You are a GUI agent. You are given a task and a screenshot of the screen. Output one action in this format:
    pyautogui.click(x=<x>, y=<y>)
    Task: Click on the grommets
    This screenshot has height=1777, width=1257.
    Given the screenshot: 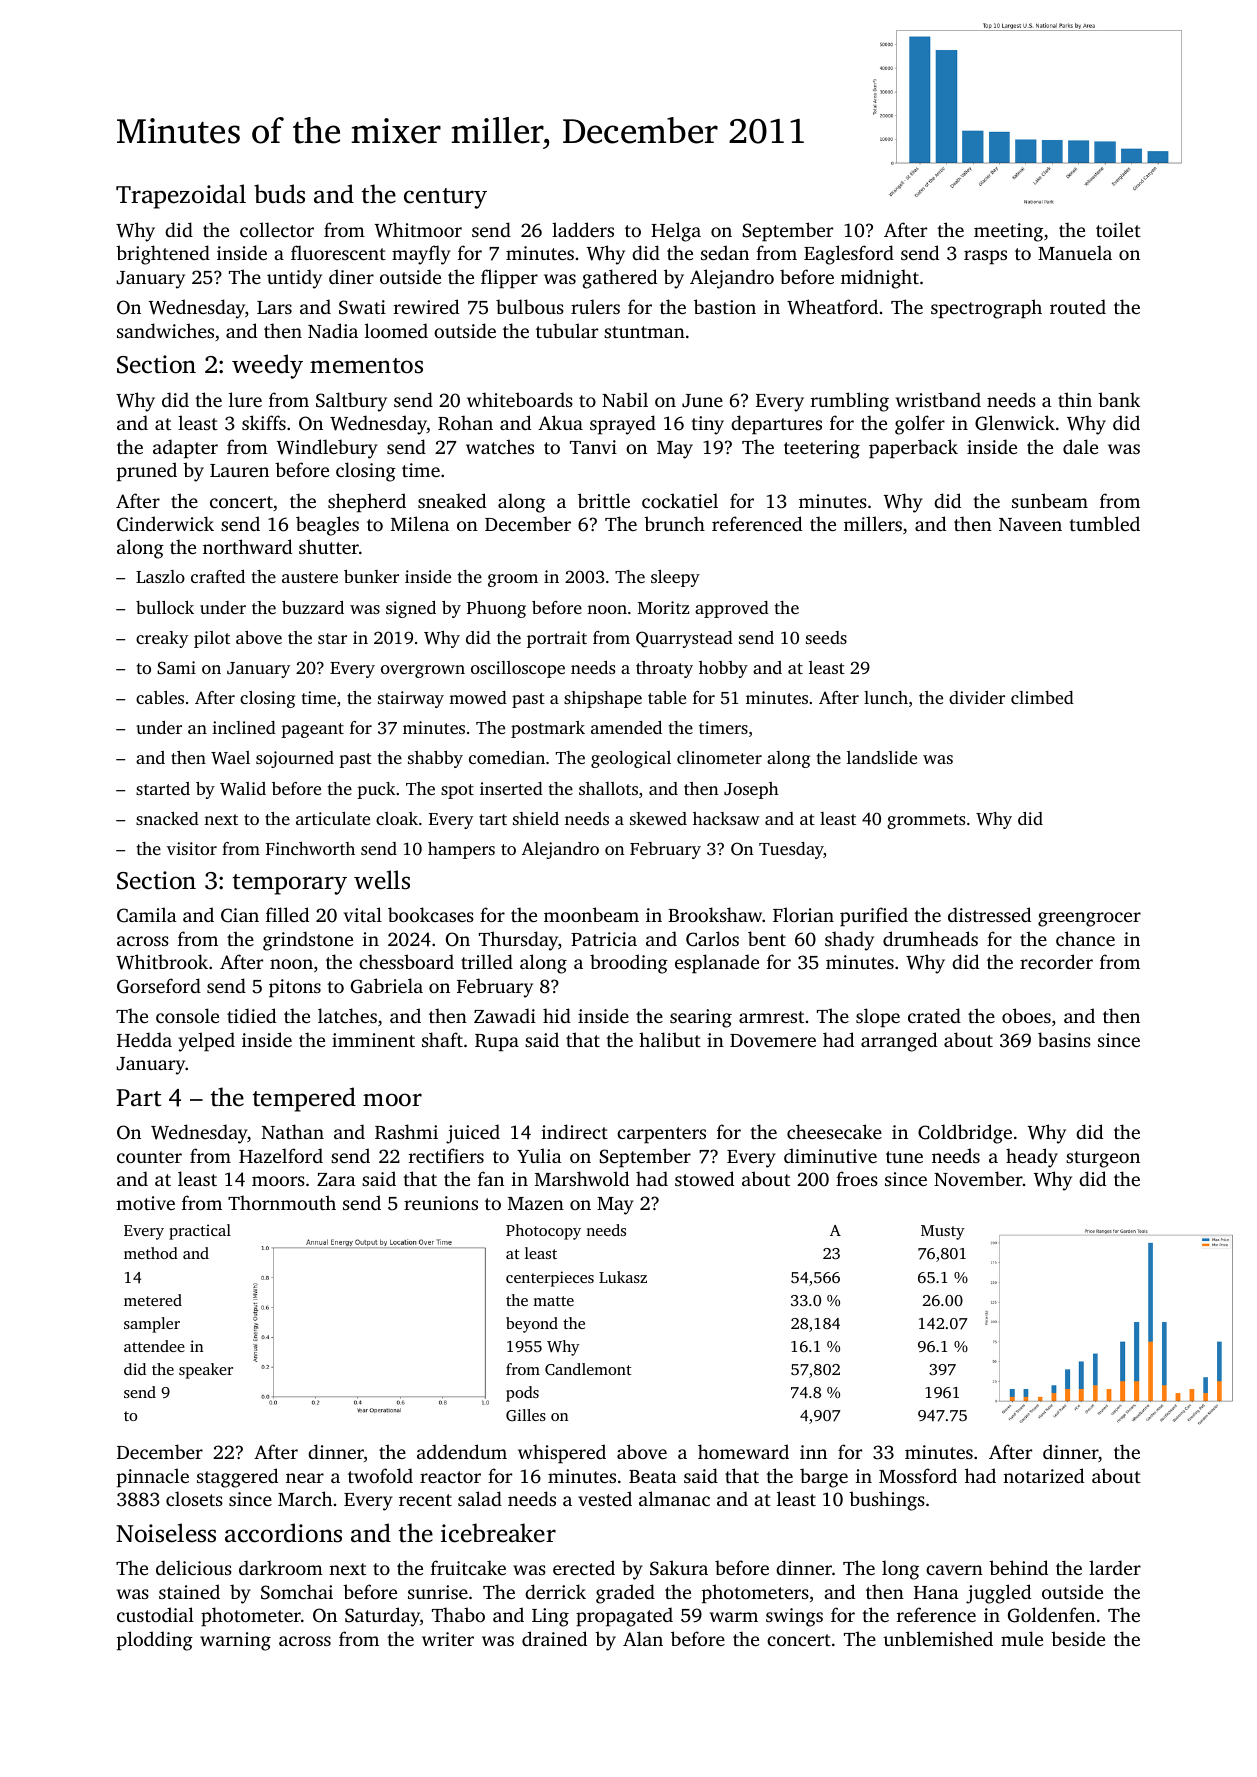 What is the action you would take?
    pyautogui.click(x=926, y=821)
